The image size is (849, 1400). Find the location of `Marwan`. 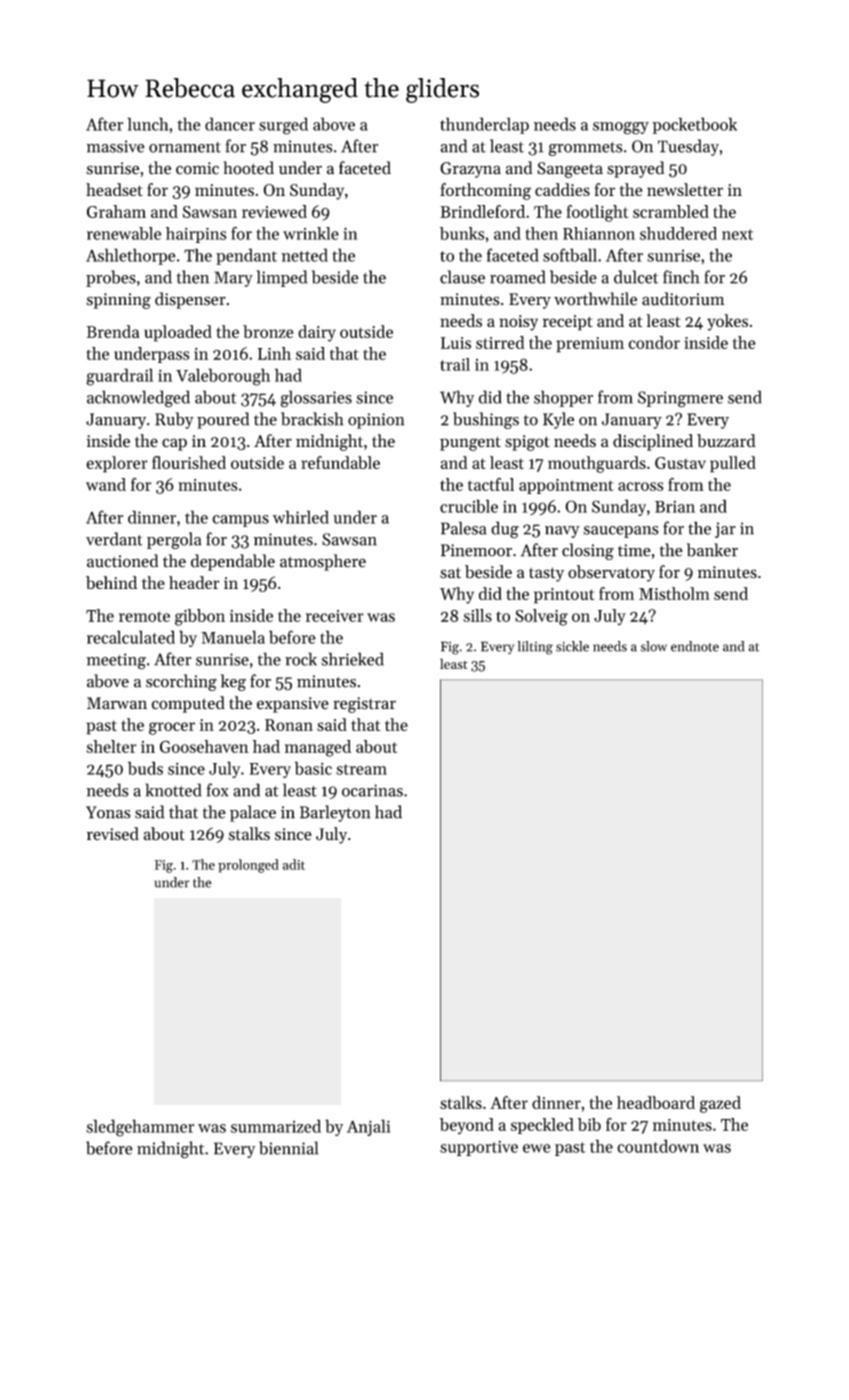

Marwan is located at coordinates (117, 703).
